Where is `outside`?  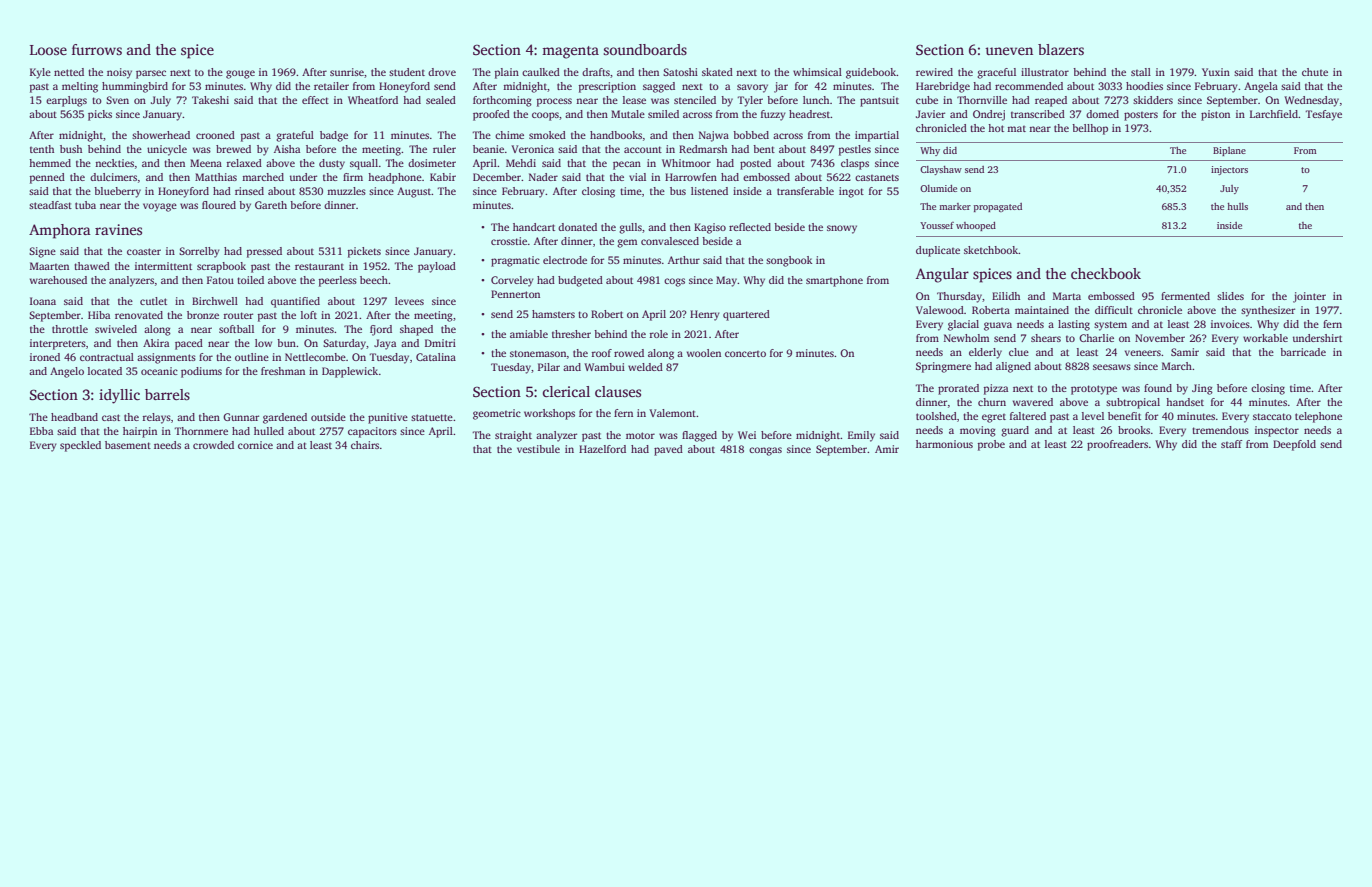
outside is located at coordinates (328, 417).
